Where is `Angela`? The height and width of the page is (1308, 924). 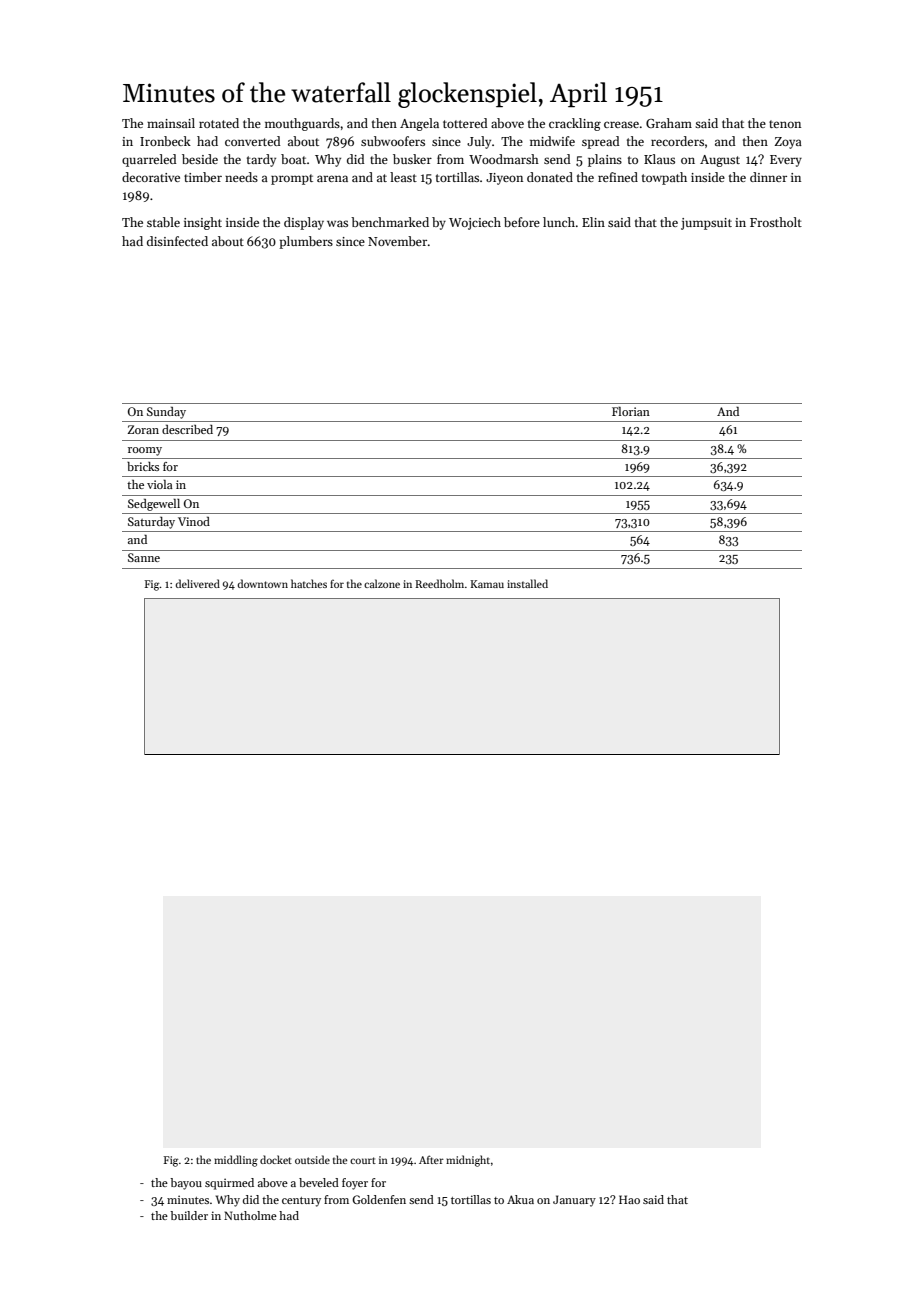
Angela is located at coordinates (419, 124).
